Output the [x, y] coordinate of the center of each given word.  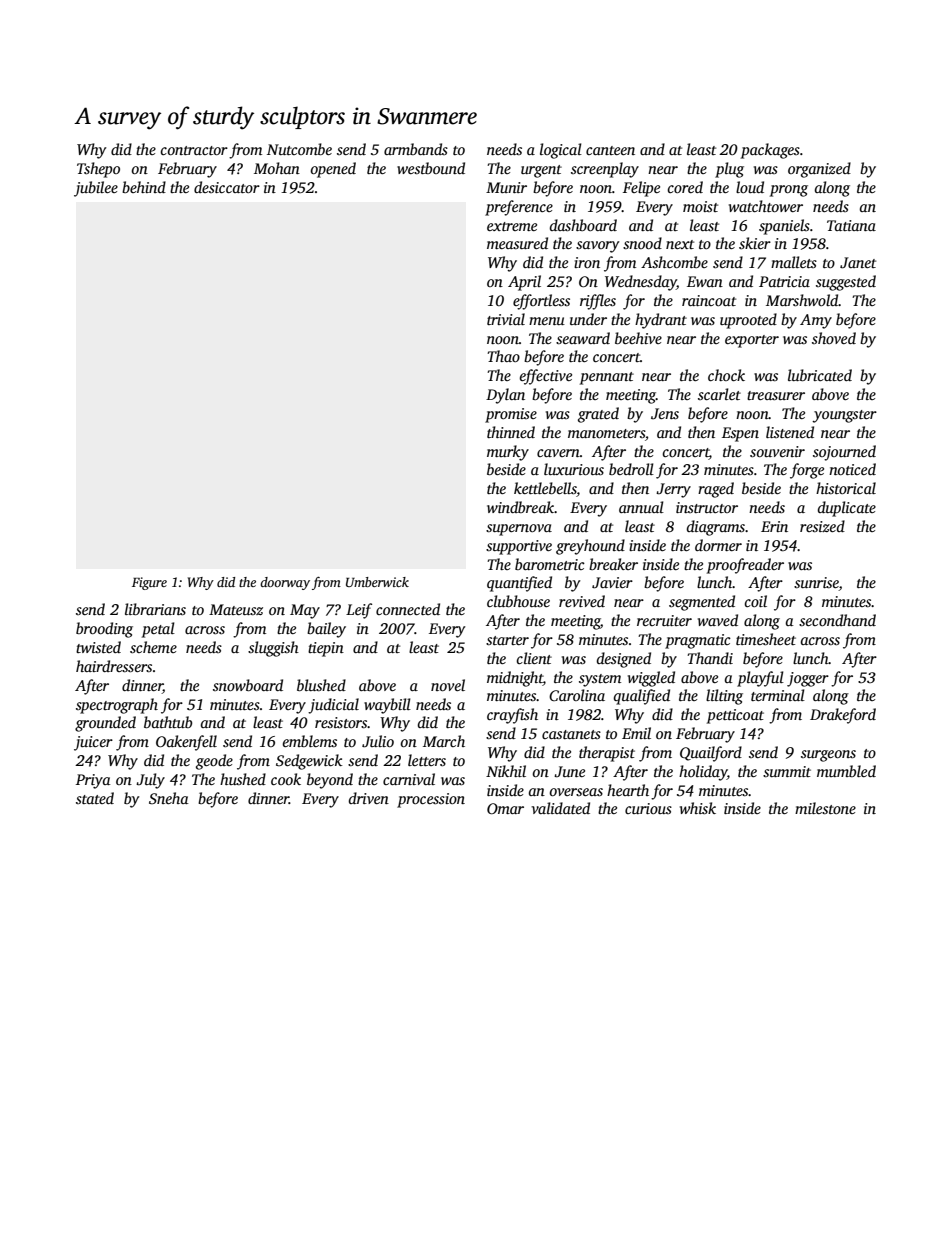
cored [685, 187]
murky [508, 453]
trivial [506, 319]
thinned [511, 432]
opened [333, 170]
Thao [503, 356]
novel [448, 685]
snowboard [248, 685]
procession [431, 800]
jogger [808, 679]
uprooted [748, 321]
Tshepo [98, 170]
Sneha [169, 798]
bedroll [631, 469]
